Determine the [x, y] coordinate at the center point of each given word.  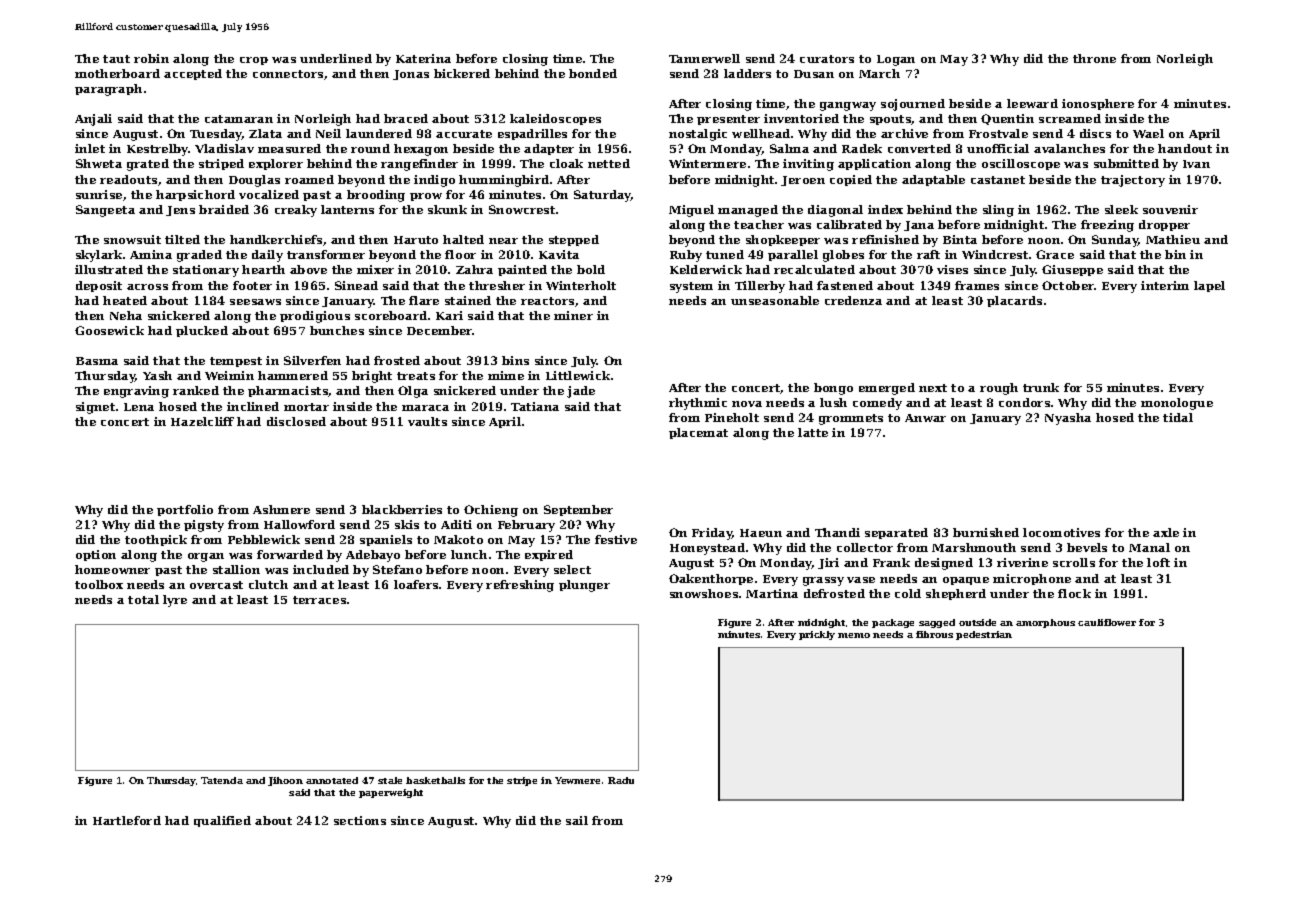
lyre [175, 601]
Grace [1055, 254]
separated [896, 533]
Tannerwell [704, 58]
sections [360, 820]
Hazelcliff [202, 421]
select [572, 569]
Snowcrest [522, 209]
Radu [621, 780]
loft [1158, 562]
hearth [263, 269]
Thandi [837, 532]
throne [1094, 58]
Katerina [423, 58]
